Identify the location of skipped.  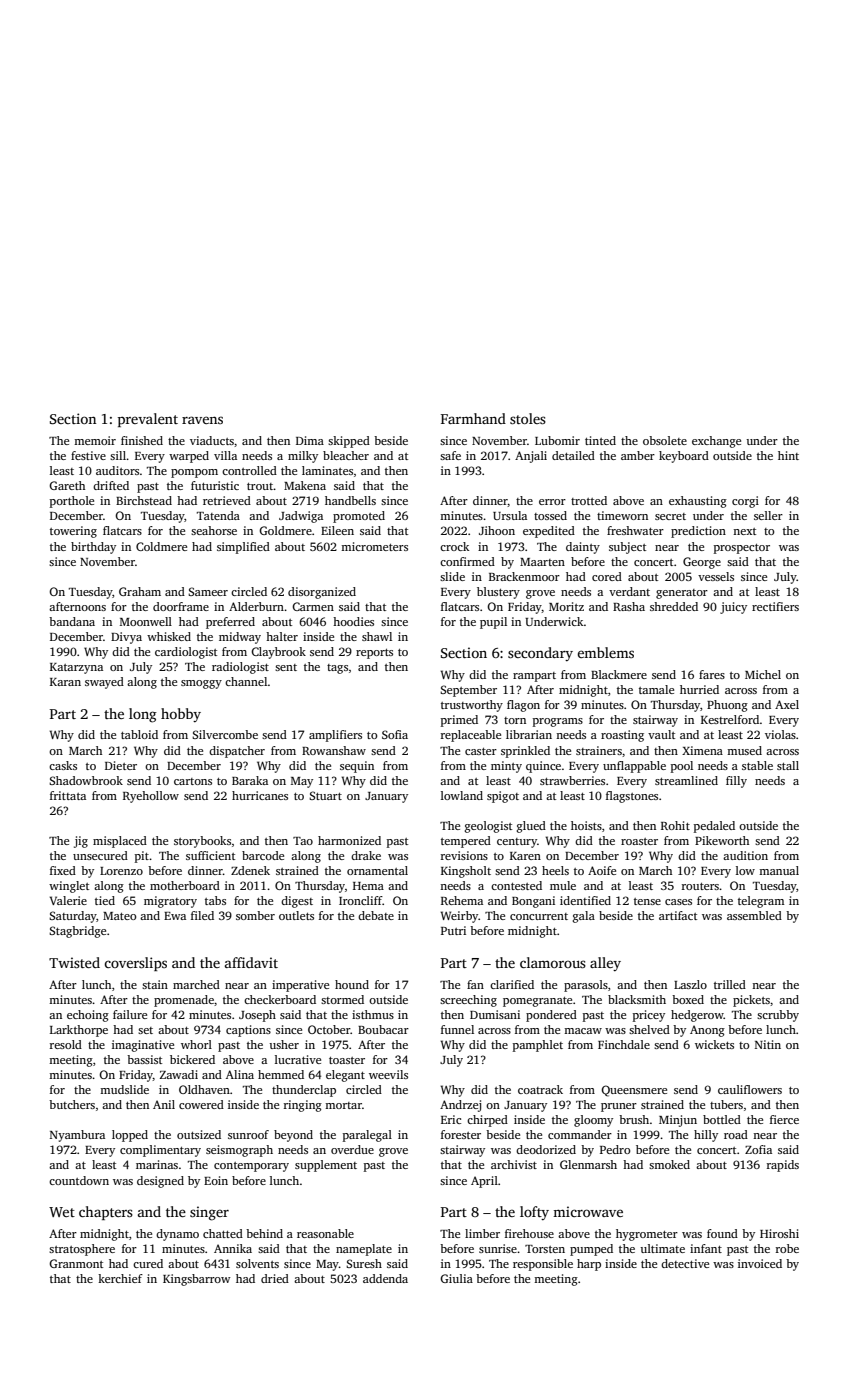
(349, 442).
